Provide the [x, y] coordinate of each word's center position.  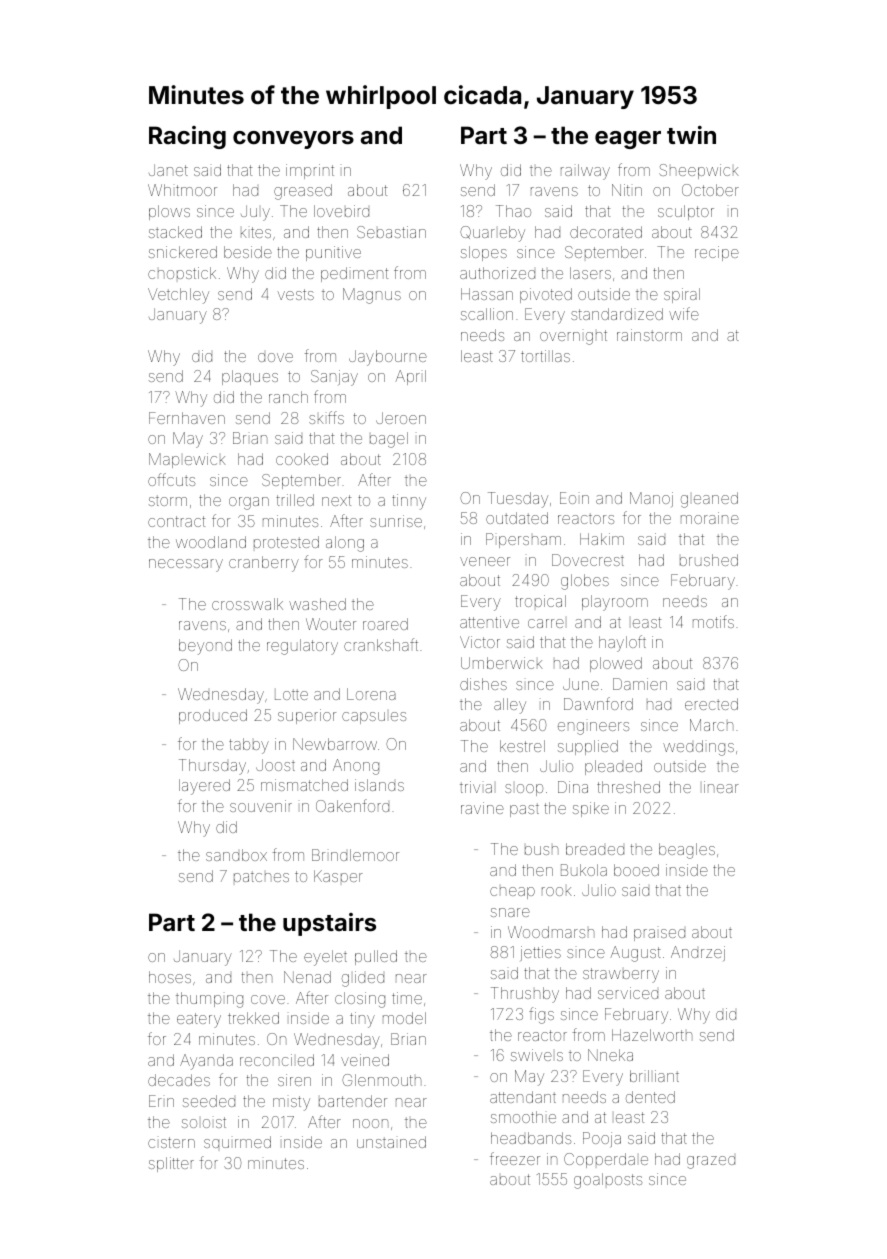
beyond [205, 647]
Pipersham [523, 540]
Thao [513, 211]
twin [691, 135]
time [407, 998]
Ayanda [206, 1062]
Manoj [651, 499]
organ [249, 503]
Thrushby [525, 995]
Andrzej [698, 953]
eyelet [325, 958]
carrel [546, 623]
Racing [187, 137]
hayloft [622, 643]
